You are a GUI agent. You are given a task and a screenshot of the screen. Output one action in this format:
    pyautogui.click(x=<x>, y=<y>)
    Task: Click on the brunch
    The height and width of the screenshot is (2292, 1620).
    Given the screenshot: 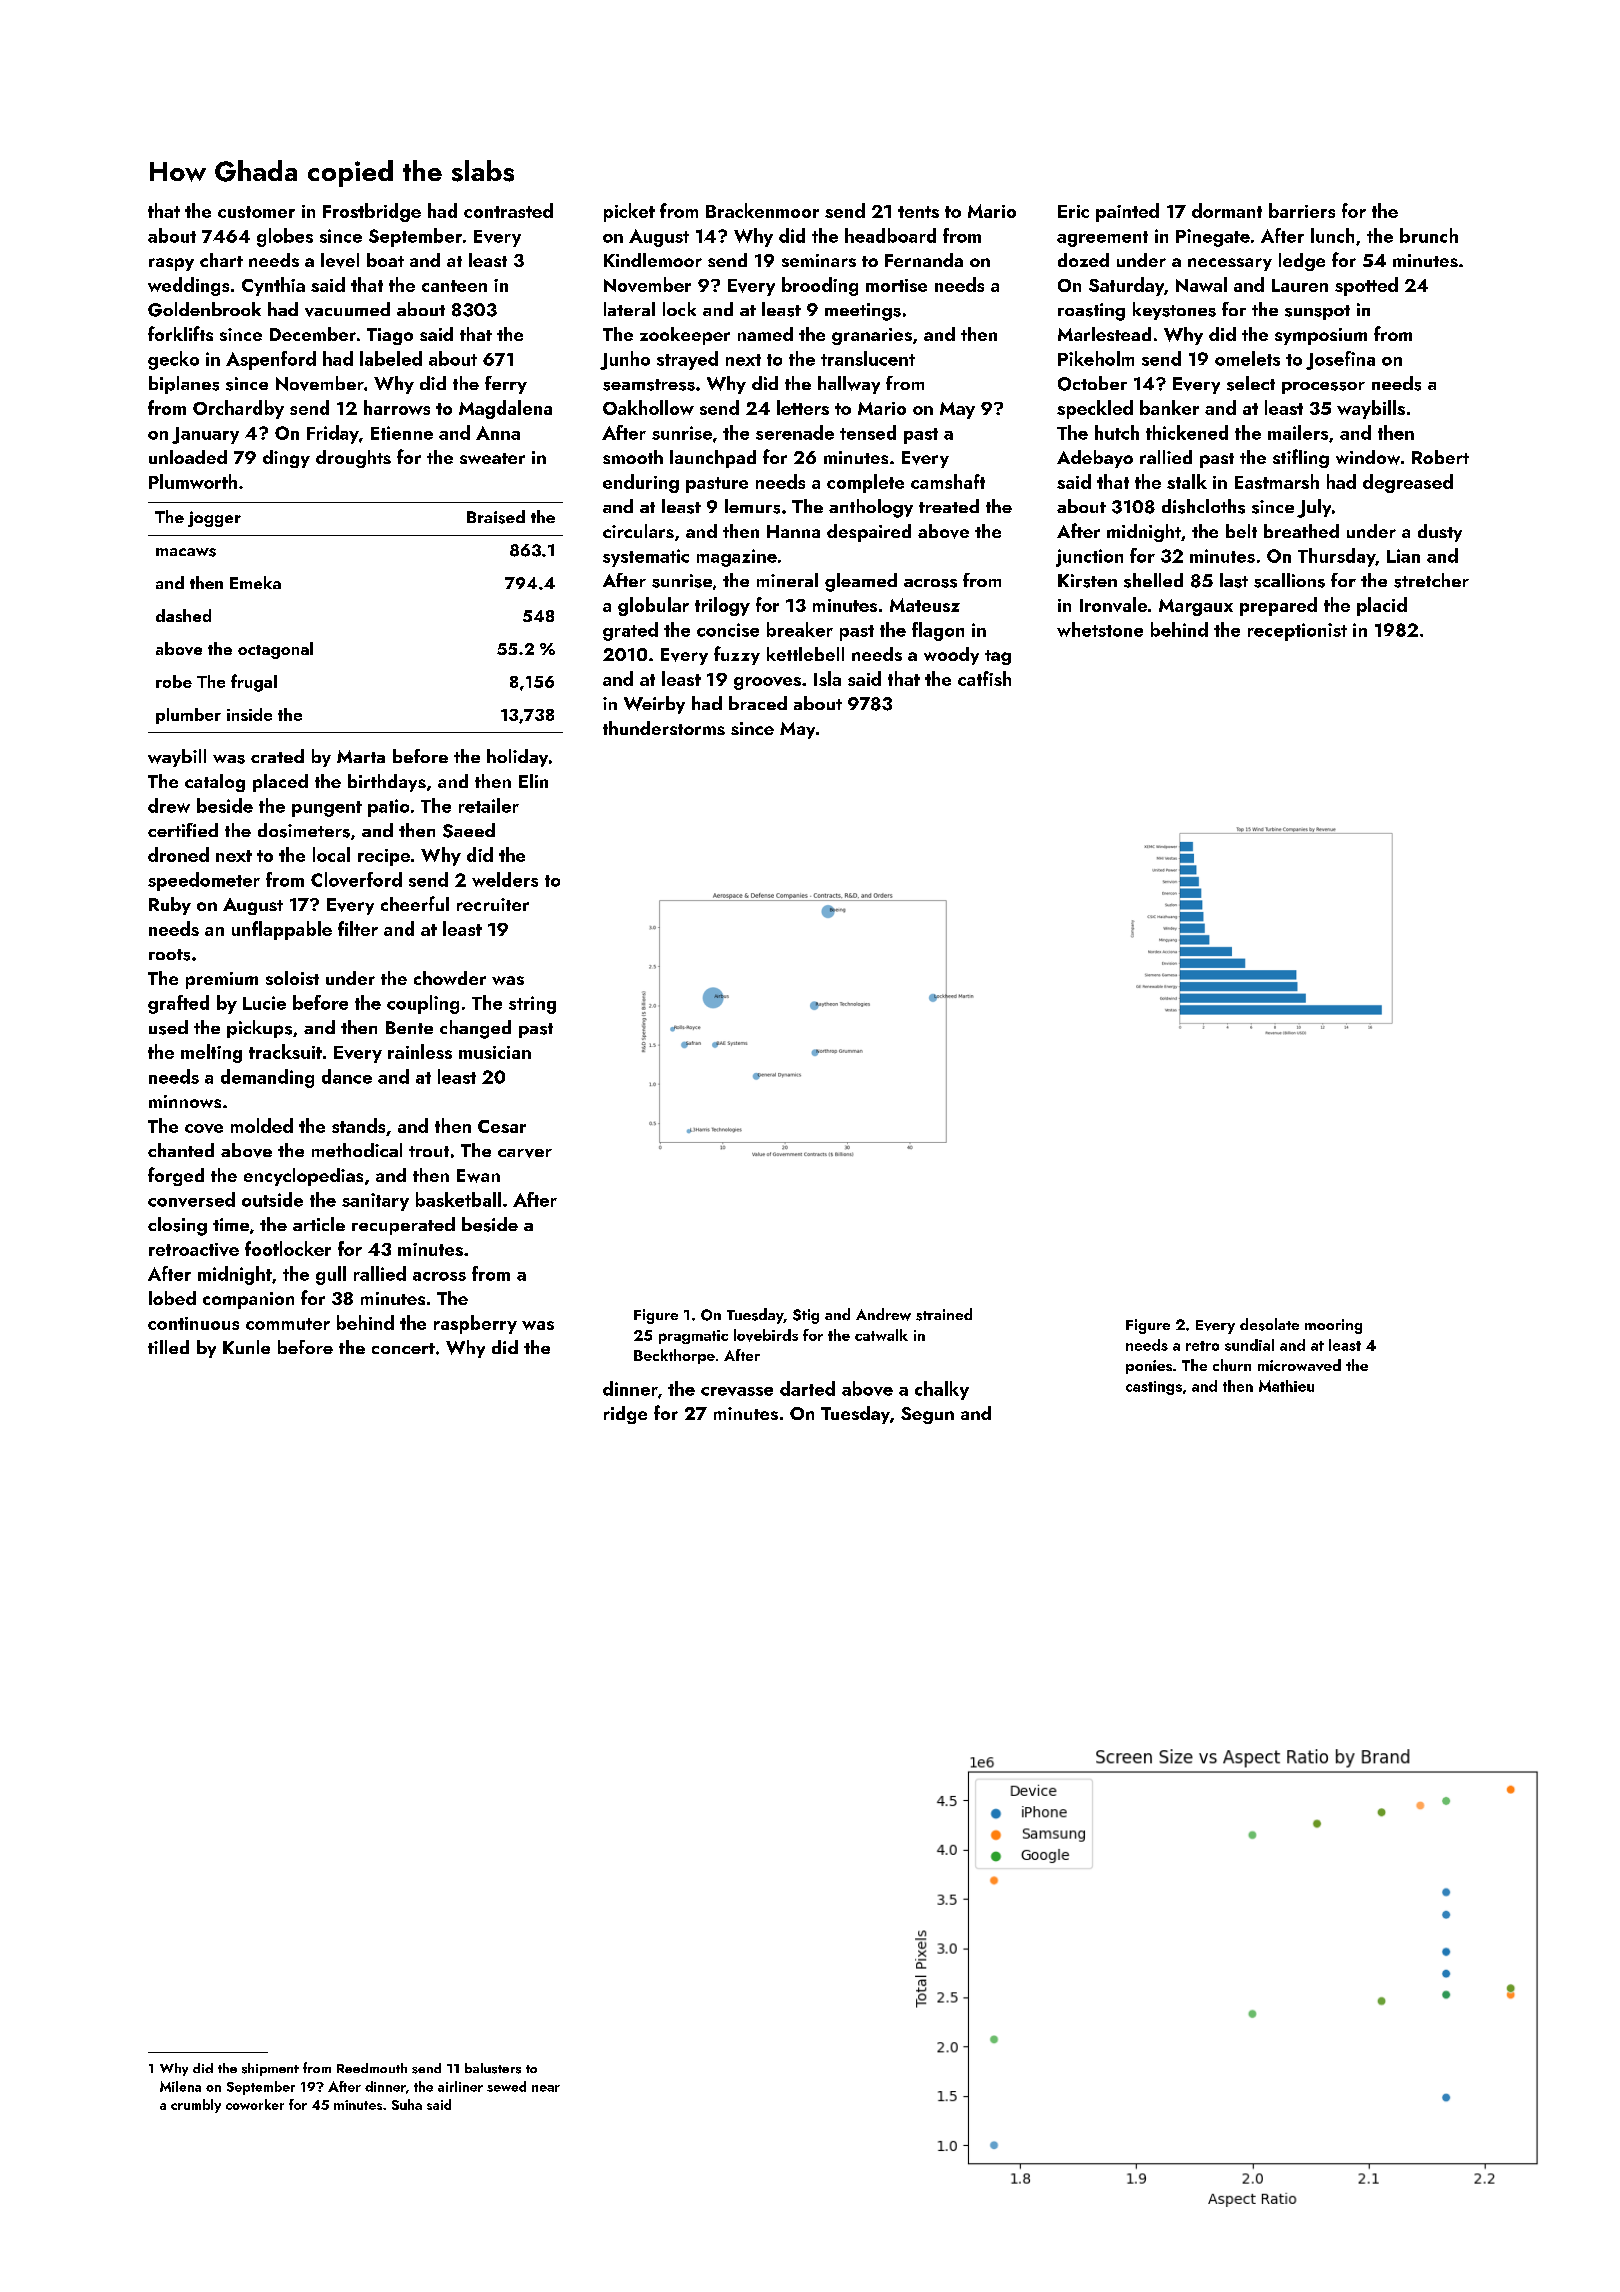 What is the action you would take?
    pyautogui.click(x=1429, y=235)
